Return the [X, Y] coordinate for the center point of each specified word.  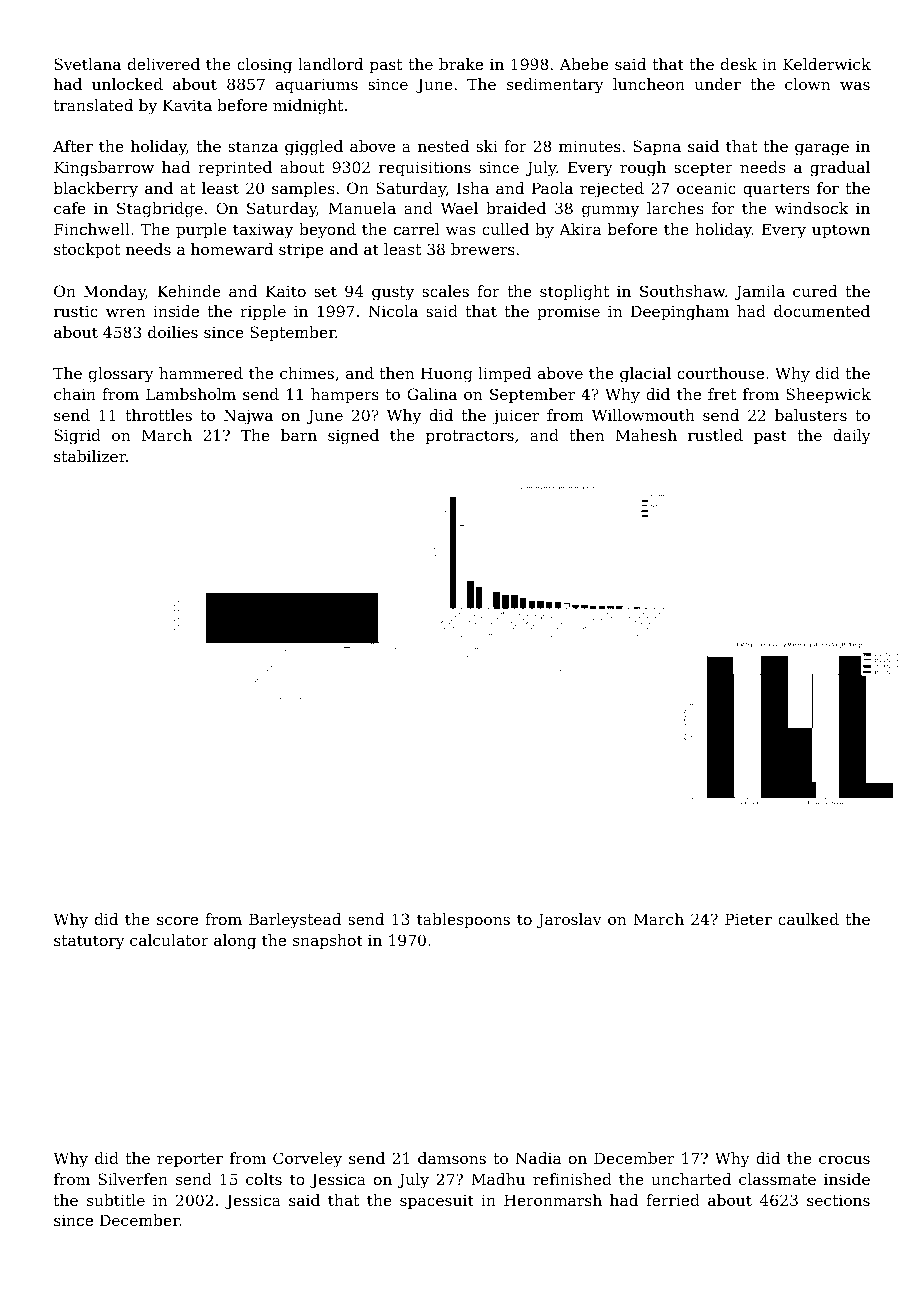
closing [264, 66]
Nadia [538, 1158]
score [177, 920]
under [718, 84]
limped [504, 374]
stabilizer [90, 456]
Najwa [248, 417]
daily [852, 437]
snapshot [328, 941]
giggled [314, 148]
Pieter [748, 919]
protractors [470, 437]
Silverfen [133, 1179]
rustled [715, 435]
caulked [808, 919]
